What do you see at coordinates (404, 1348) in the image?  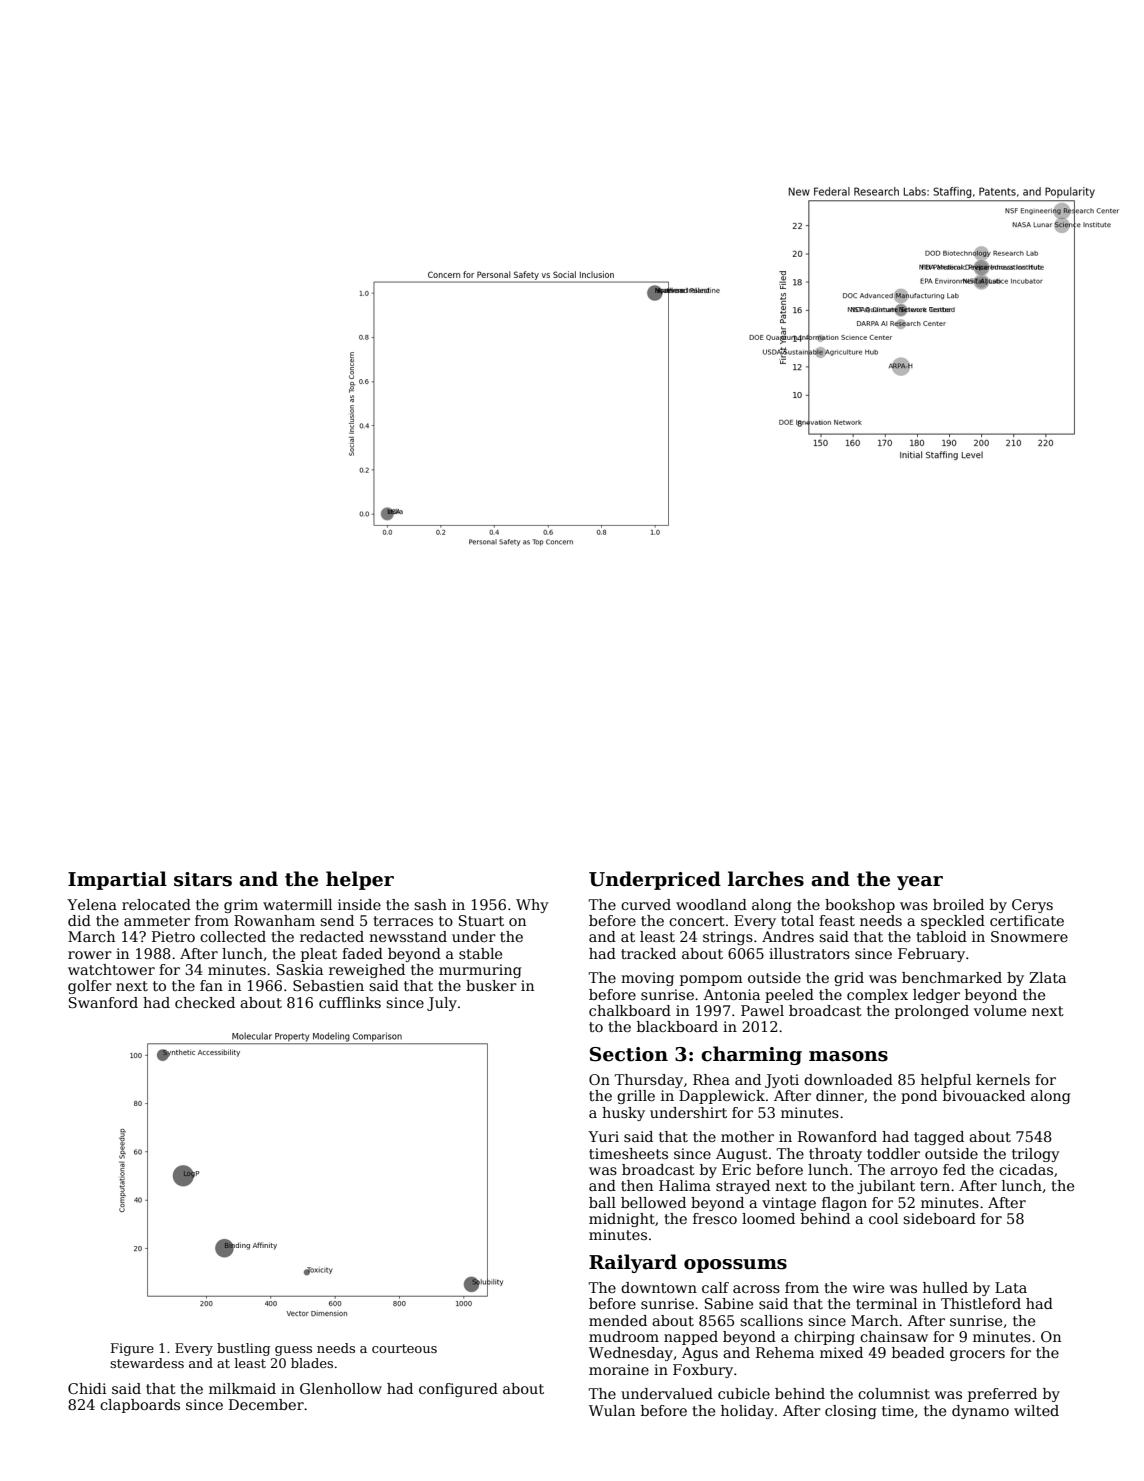 I see `courteous` at bounding box center [404, 1348].
